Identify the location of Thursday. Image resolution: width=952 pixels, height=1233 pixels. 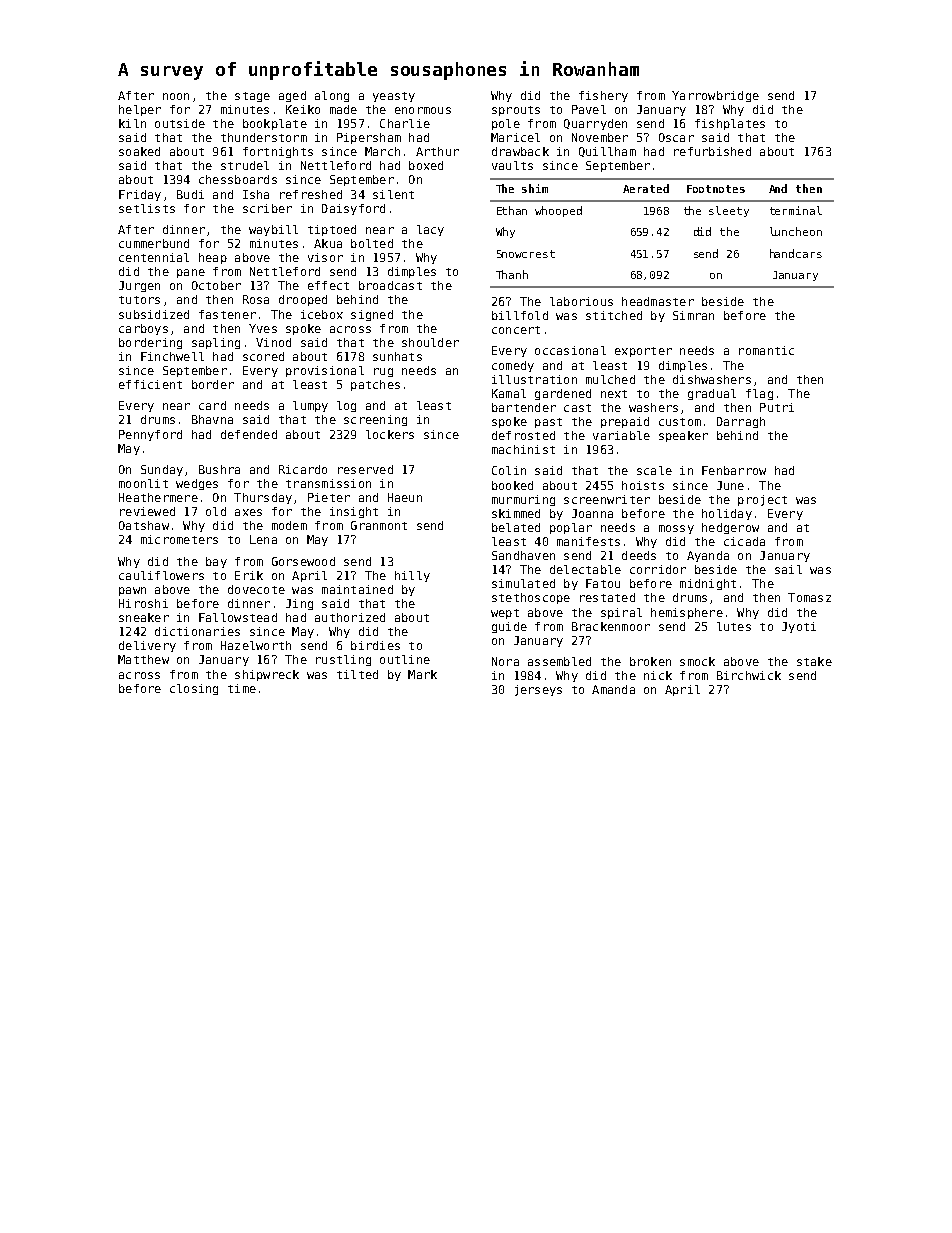
(263, 498).
